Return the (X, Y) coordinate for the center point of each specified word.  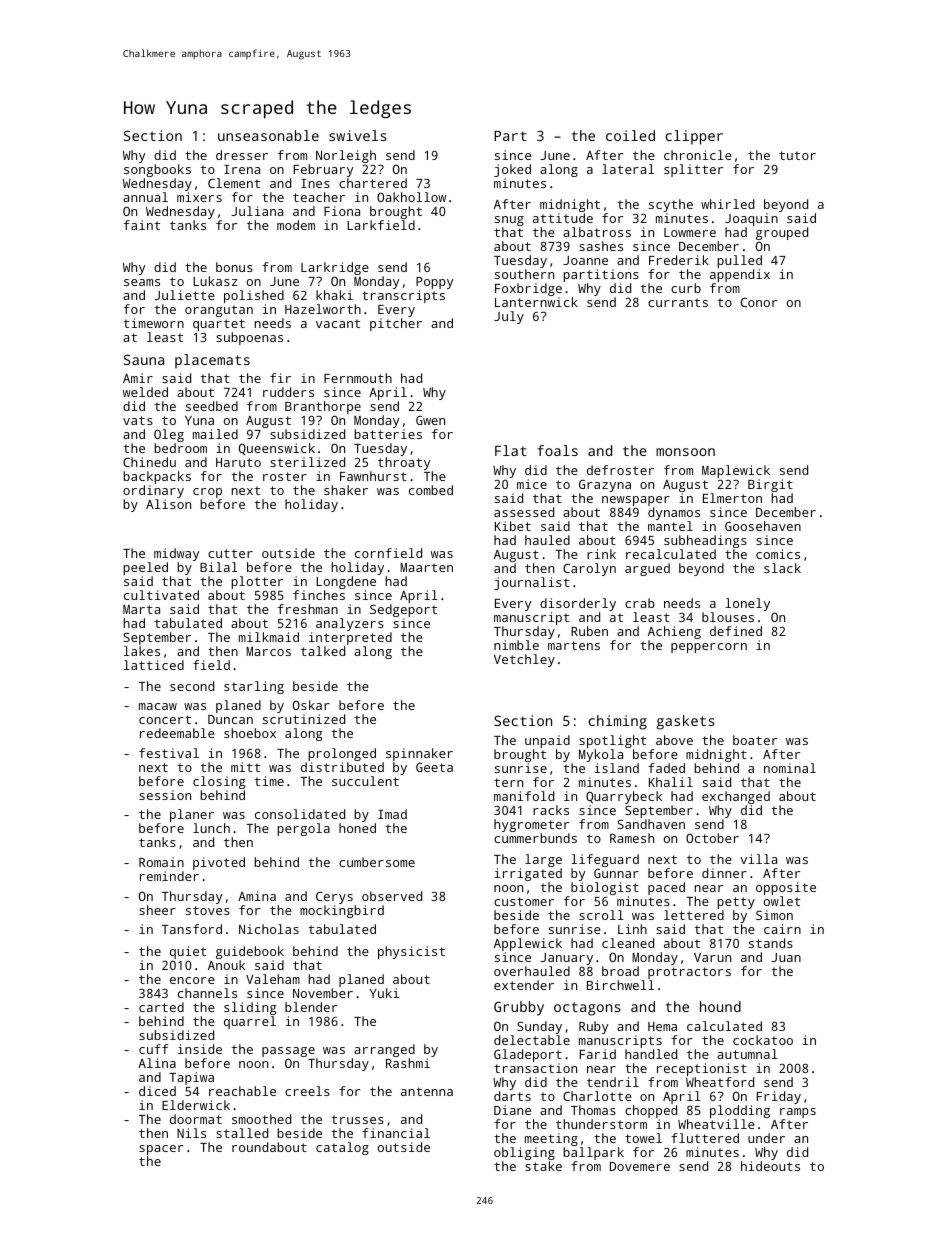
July (509, 317)
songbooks (157, 170)
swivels (358, 135)
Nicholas (269, 929)
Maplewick (736, 471)
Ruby (593, 1027)
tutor (797, 155)
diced (157, 1091)
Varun (712, 957)
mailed (215, 434)
